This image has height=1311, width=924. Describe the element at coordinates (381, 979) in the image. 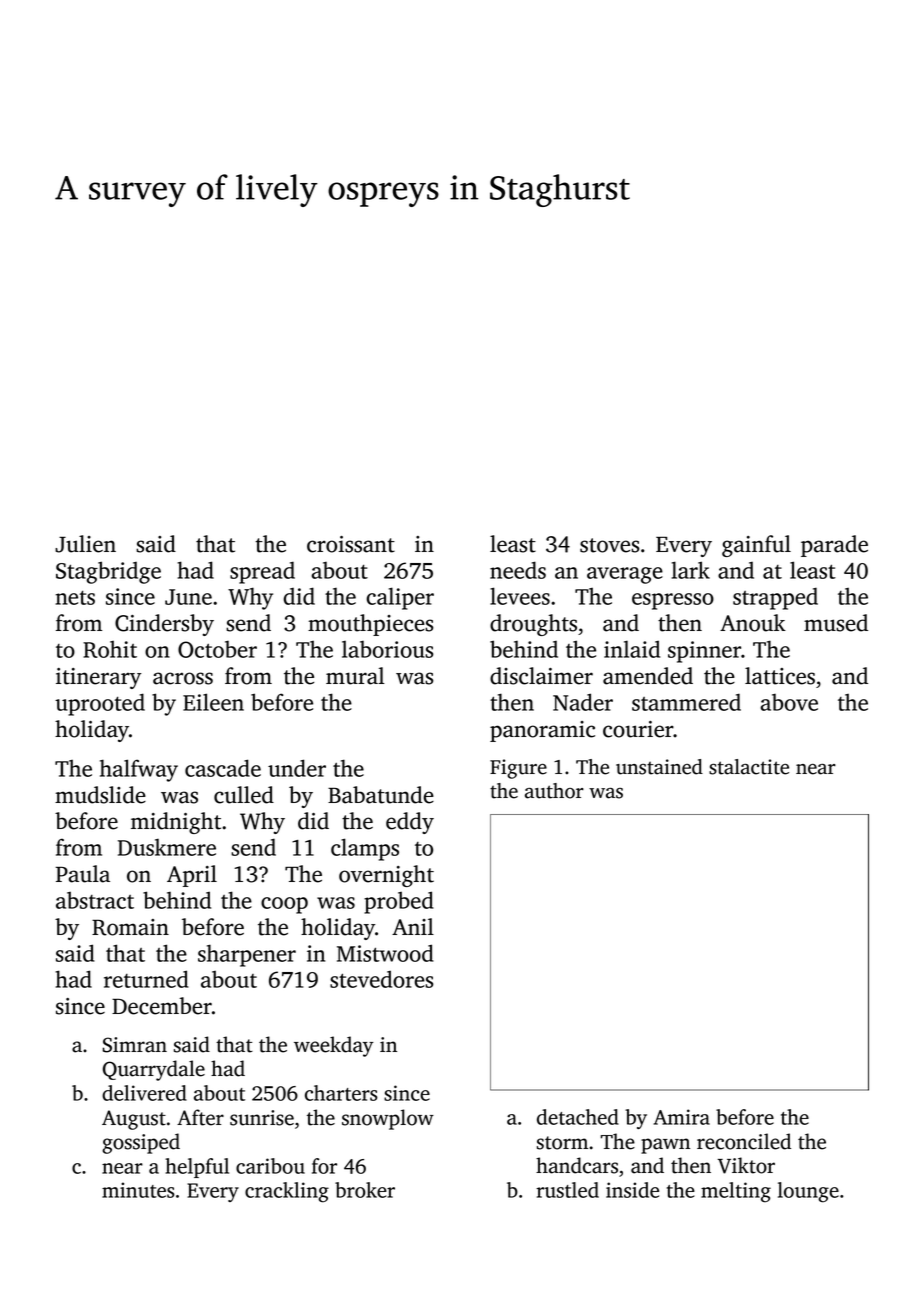

I see `stevedores` at that location.
